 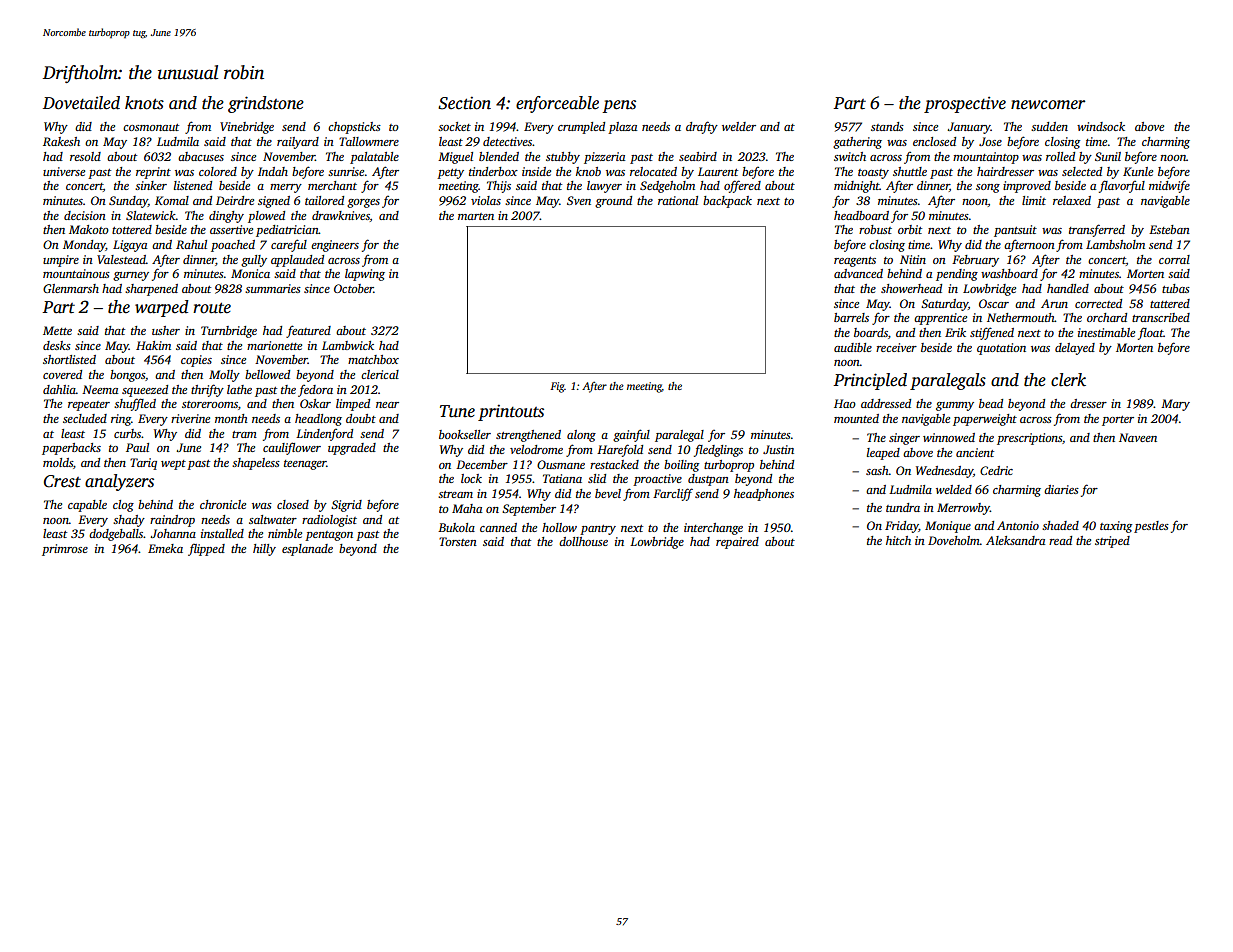 I want to click on paperweight, so click(x=985, y=420).
